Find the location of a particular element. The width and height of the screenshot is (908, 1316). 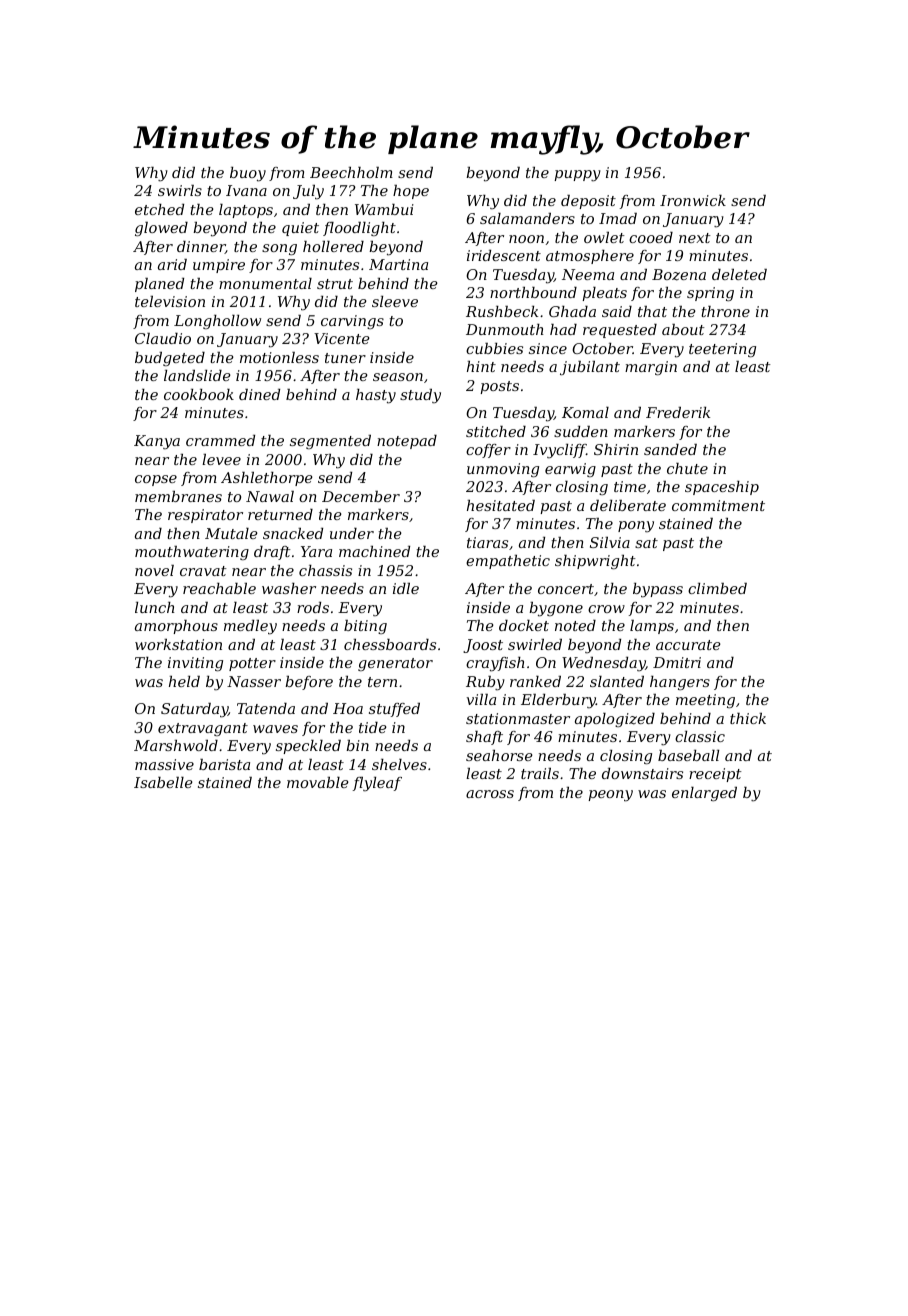

quiet is located at coordinates (300, 229).
